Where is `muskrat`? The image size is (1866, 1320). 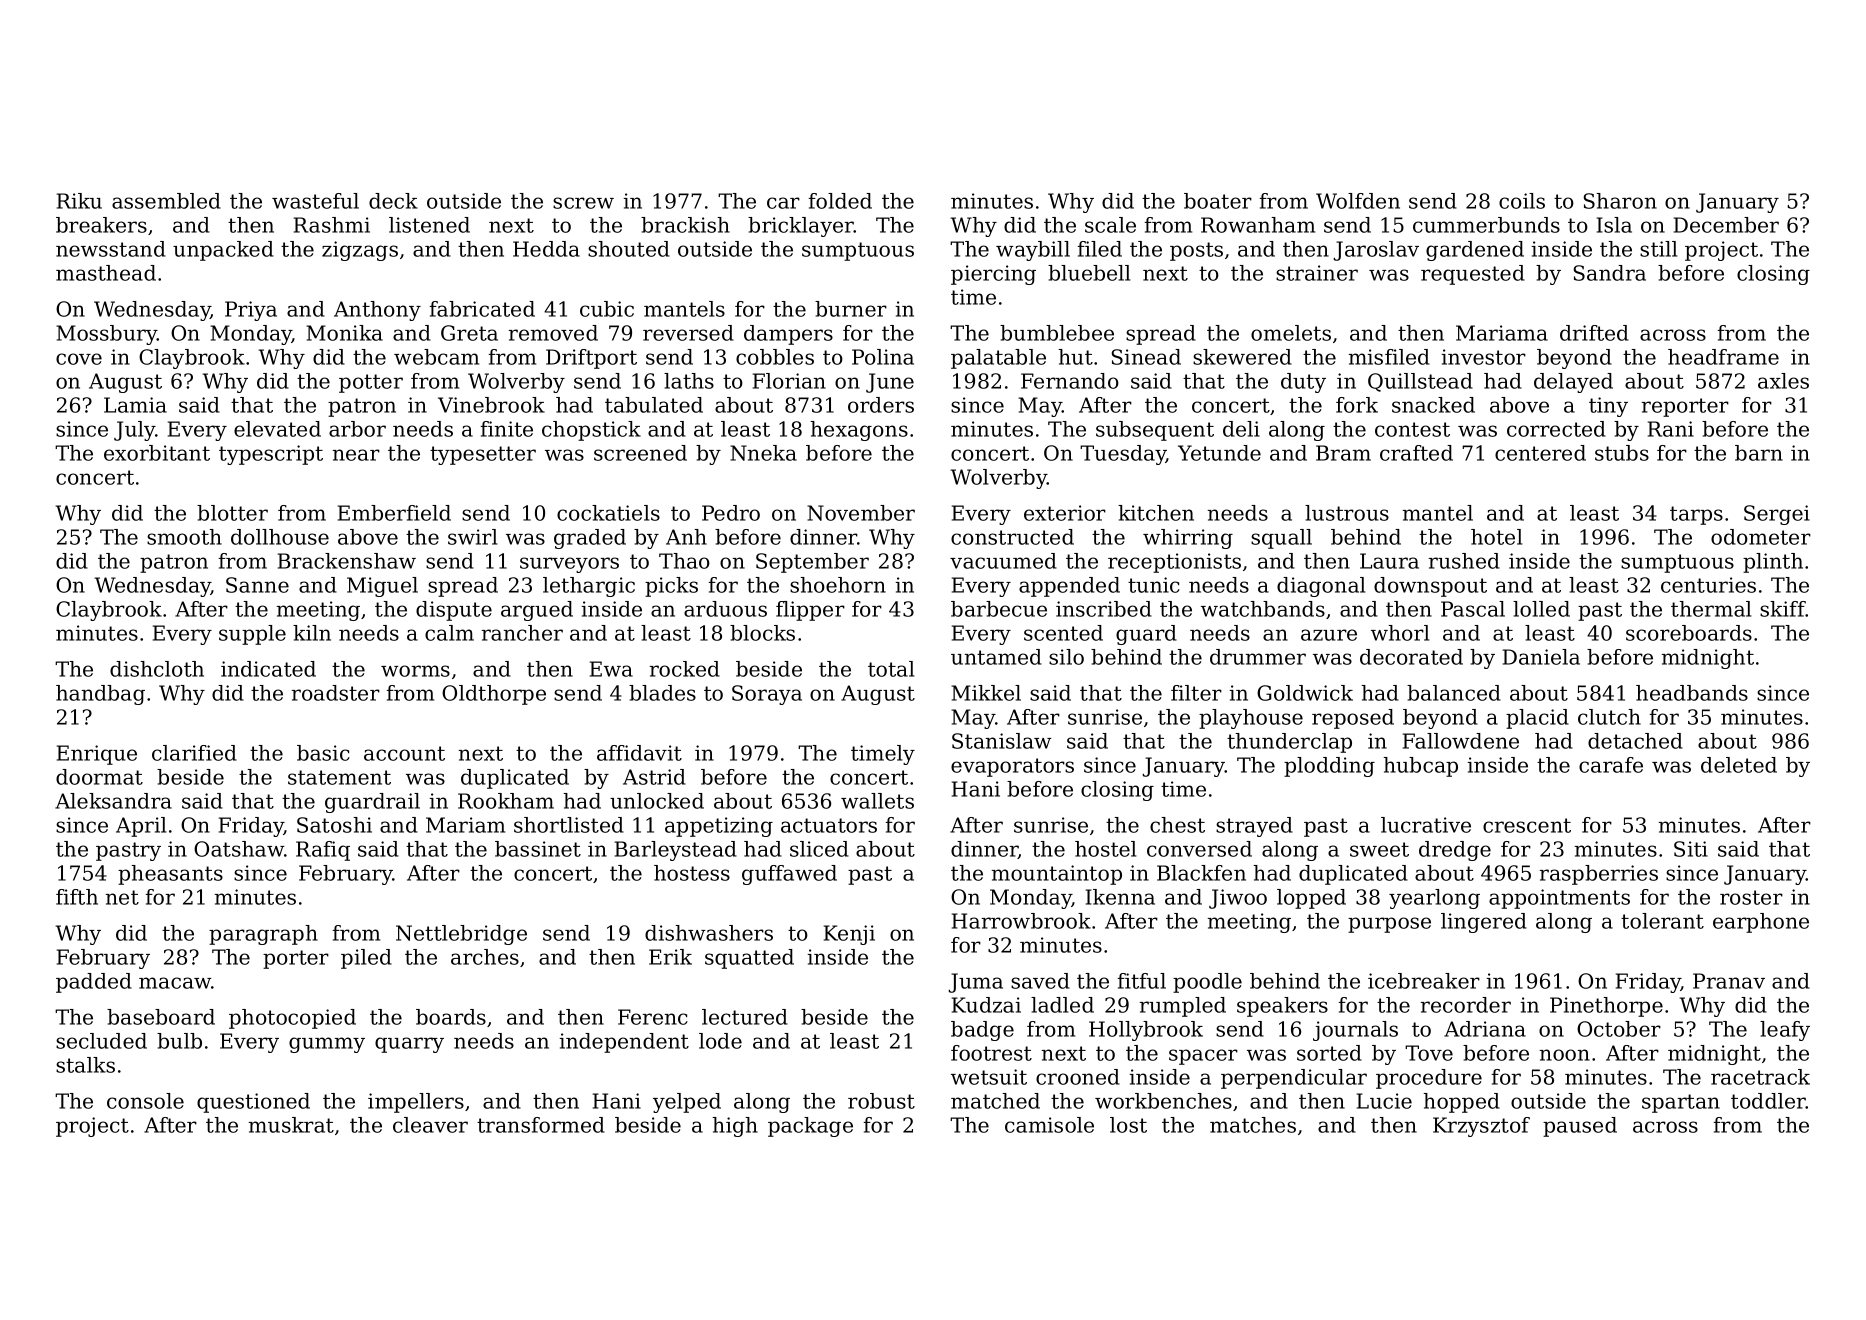
muskrat is located at coordinates (291, 1125).
